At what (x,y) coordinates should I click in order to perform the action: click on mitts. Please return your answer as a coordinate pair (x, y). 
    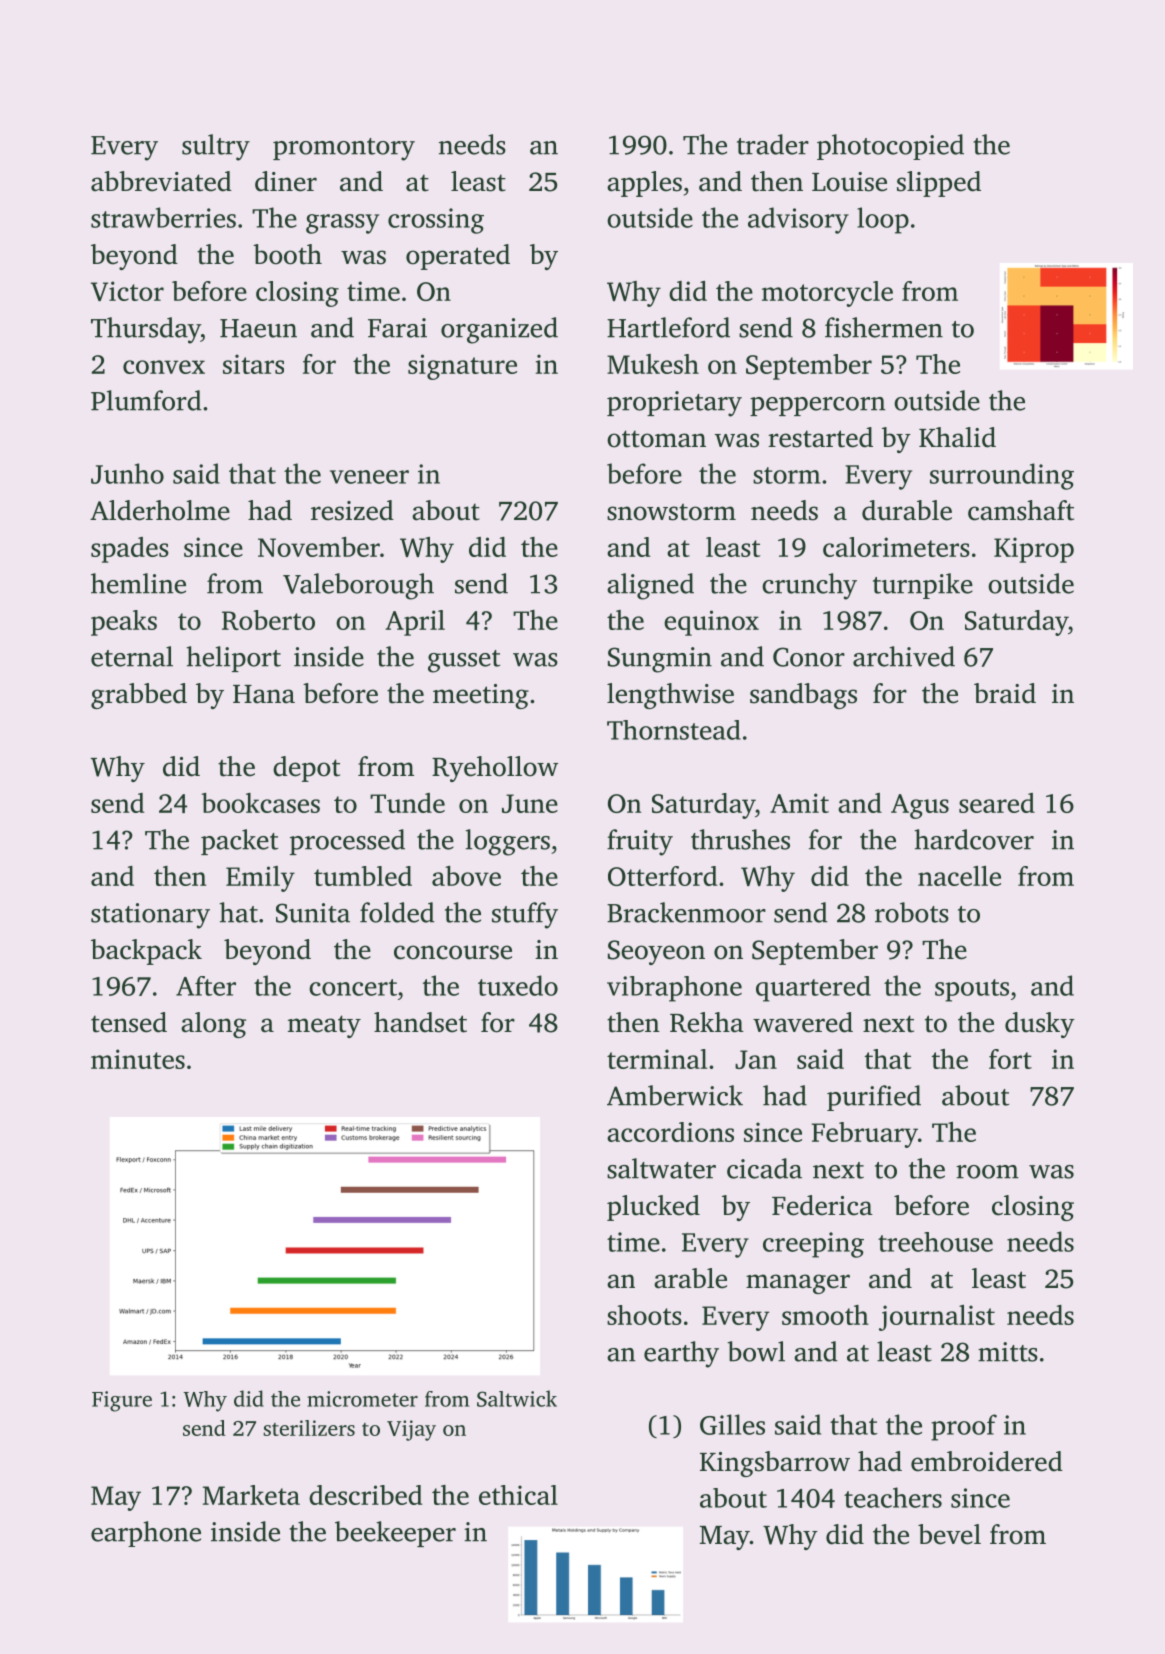
    Looking at the image, I should click on (1008, 1352).
